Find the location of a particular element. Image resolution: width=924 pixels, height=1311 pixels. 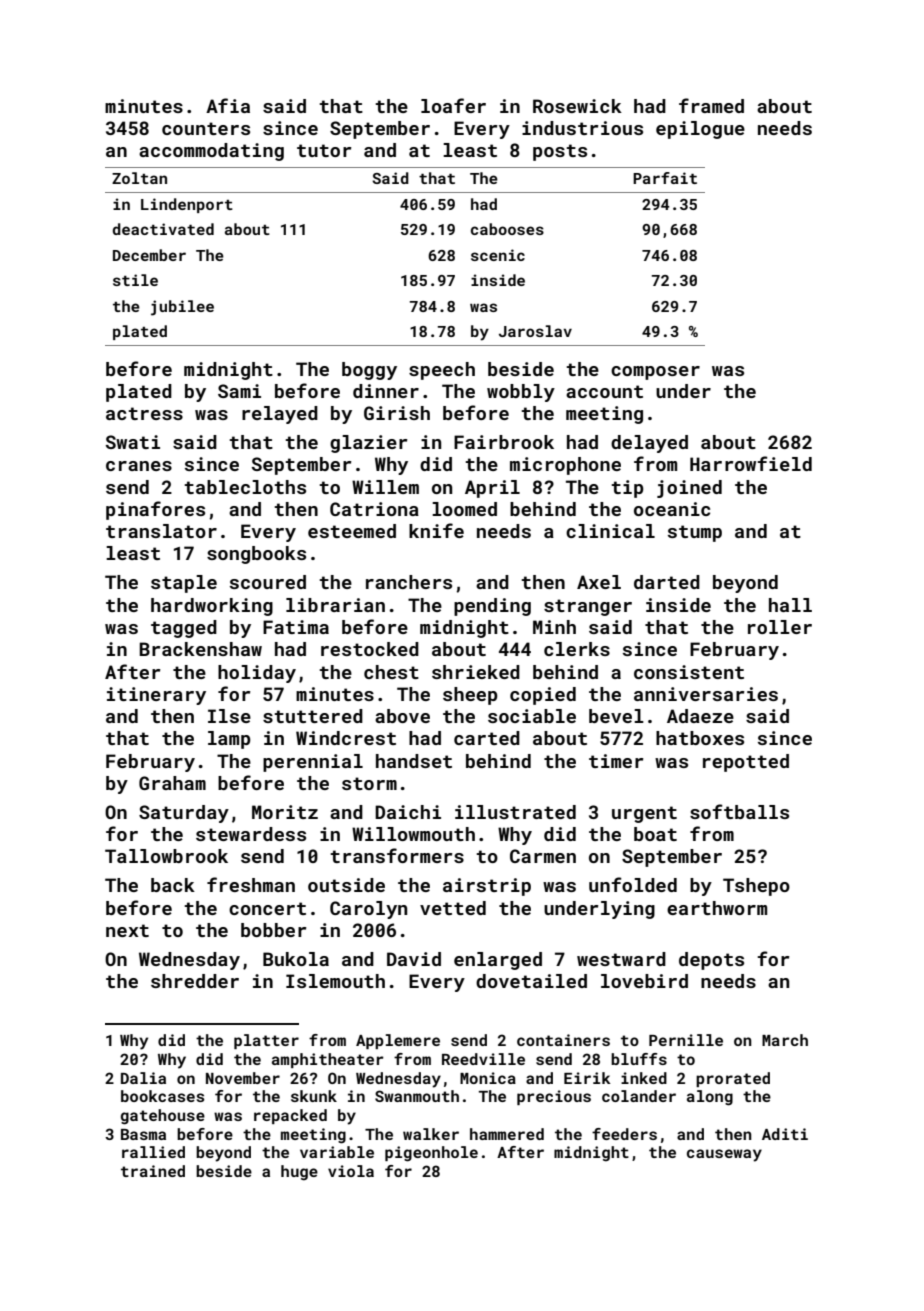

Fatima is located at coordinates (296, 627).
